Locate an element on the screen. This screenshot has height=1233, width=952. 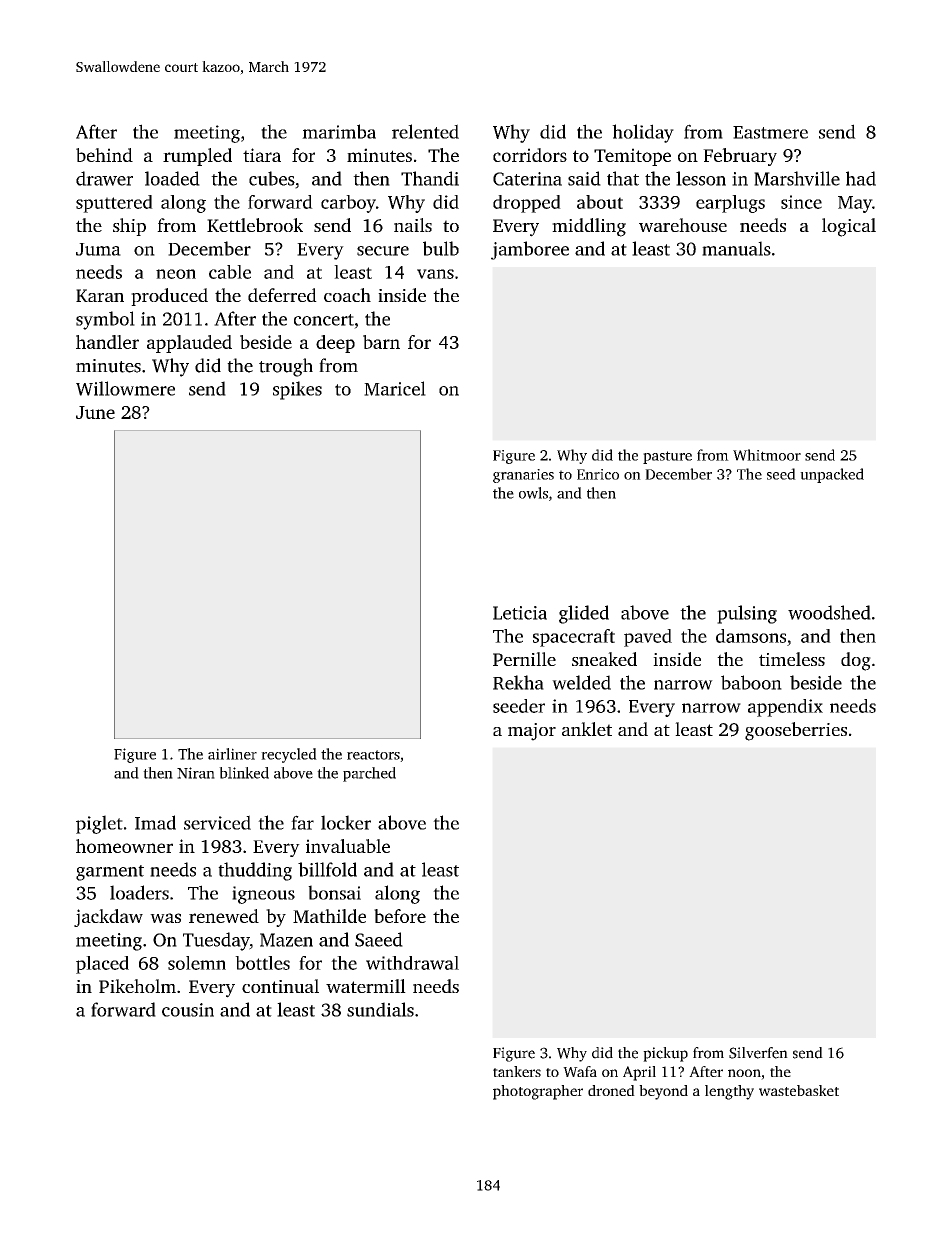
lengthy is located at coordinates (729, 1092).
